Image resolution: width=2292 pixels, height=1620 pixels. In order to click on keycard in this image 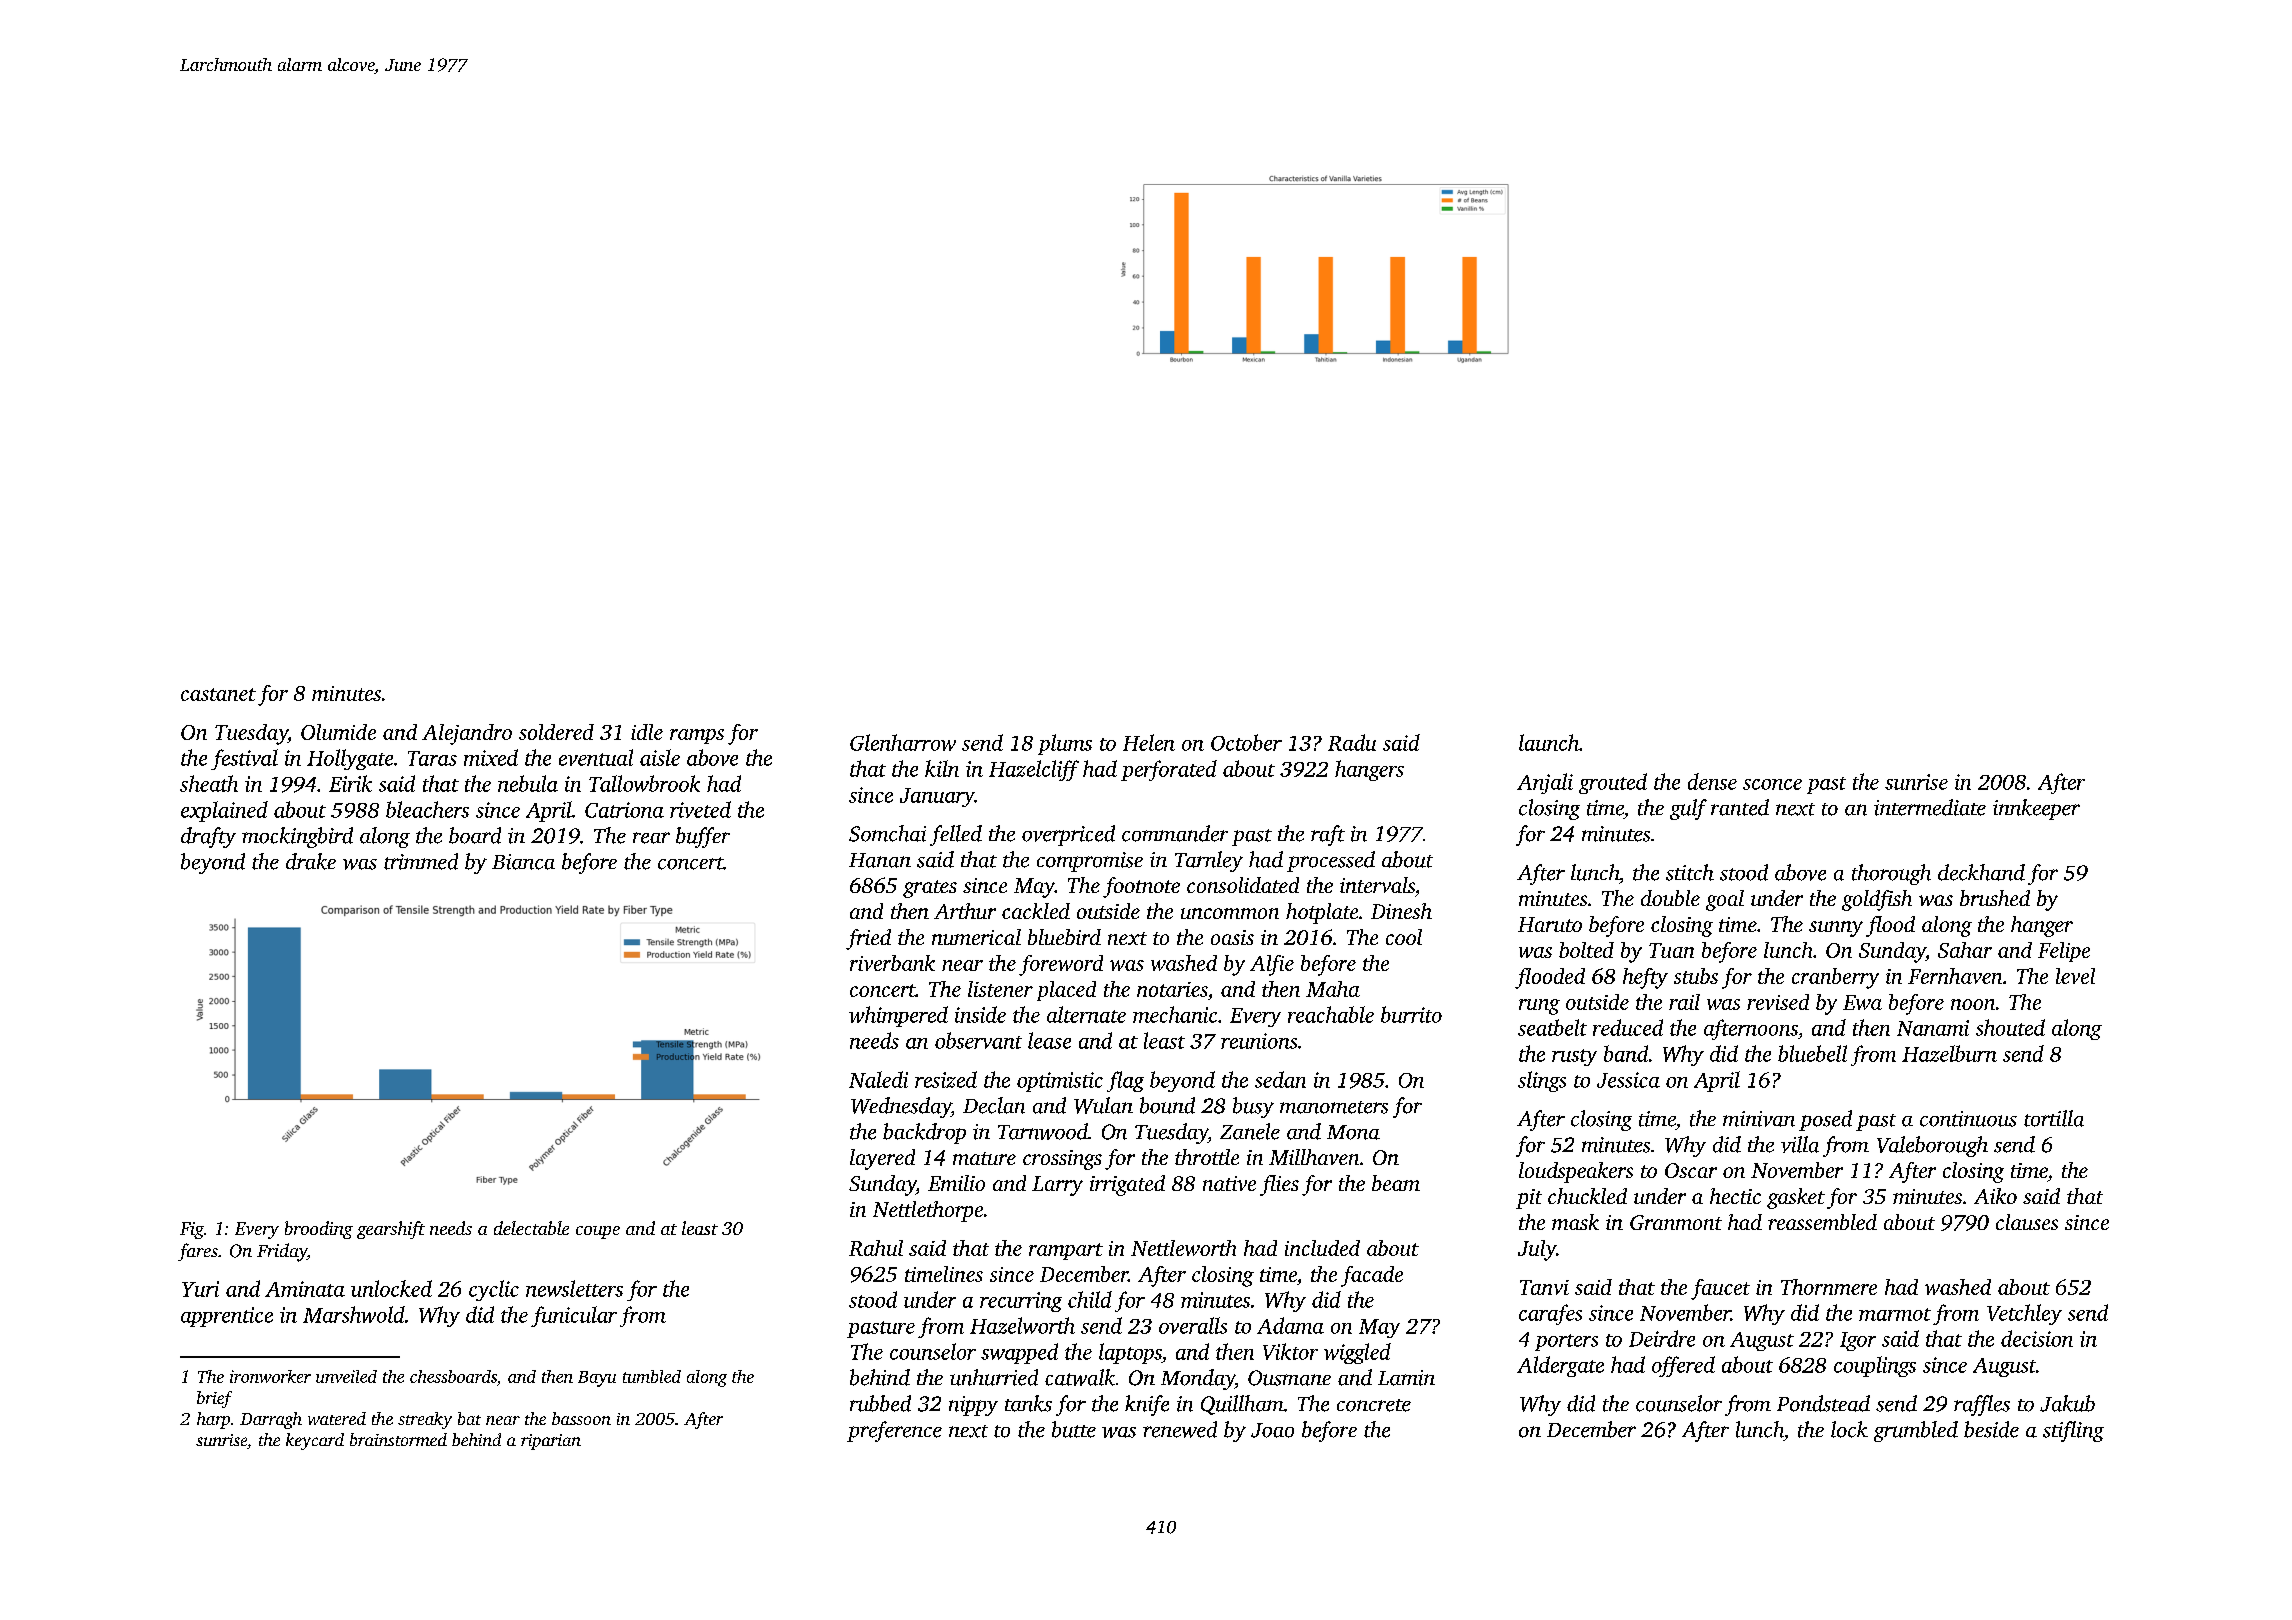, I will do `click(315, 1441)`.
